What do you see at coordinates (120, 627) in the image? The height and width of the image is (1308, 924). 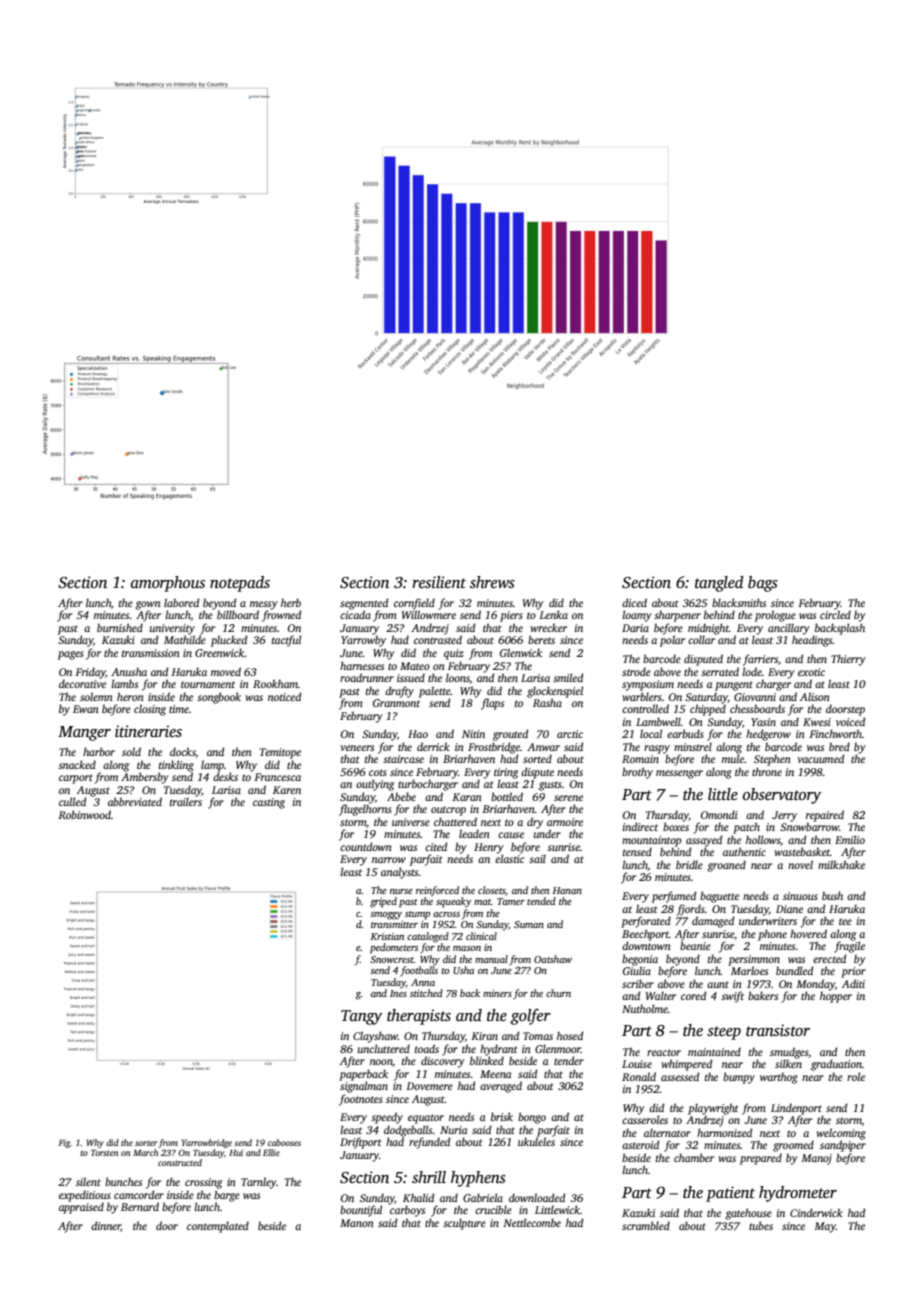 I see `burnished` at bounding box center [120, 627].
